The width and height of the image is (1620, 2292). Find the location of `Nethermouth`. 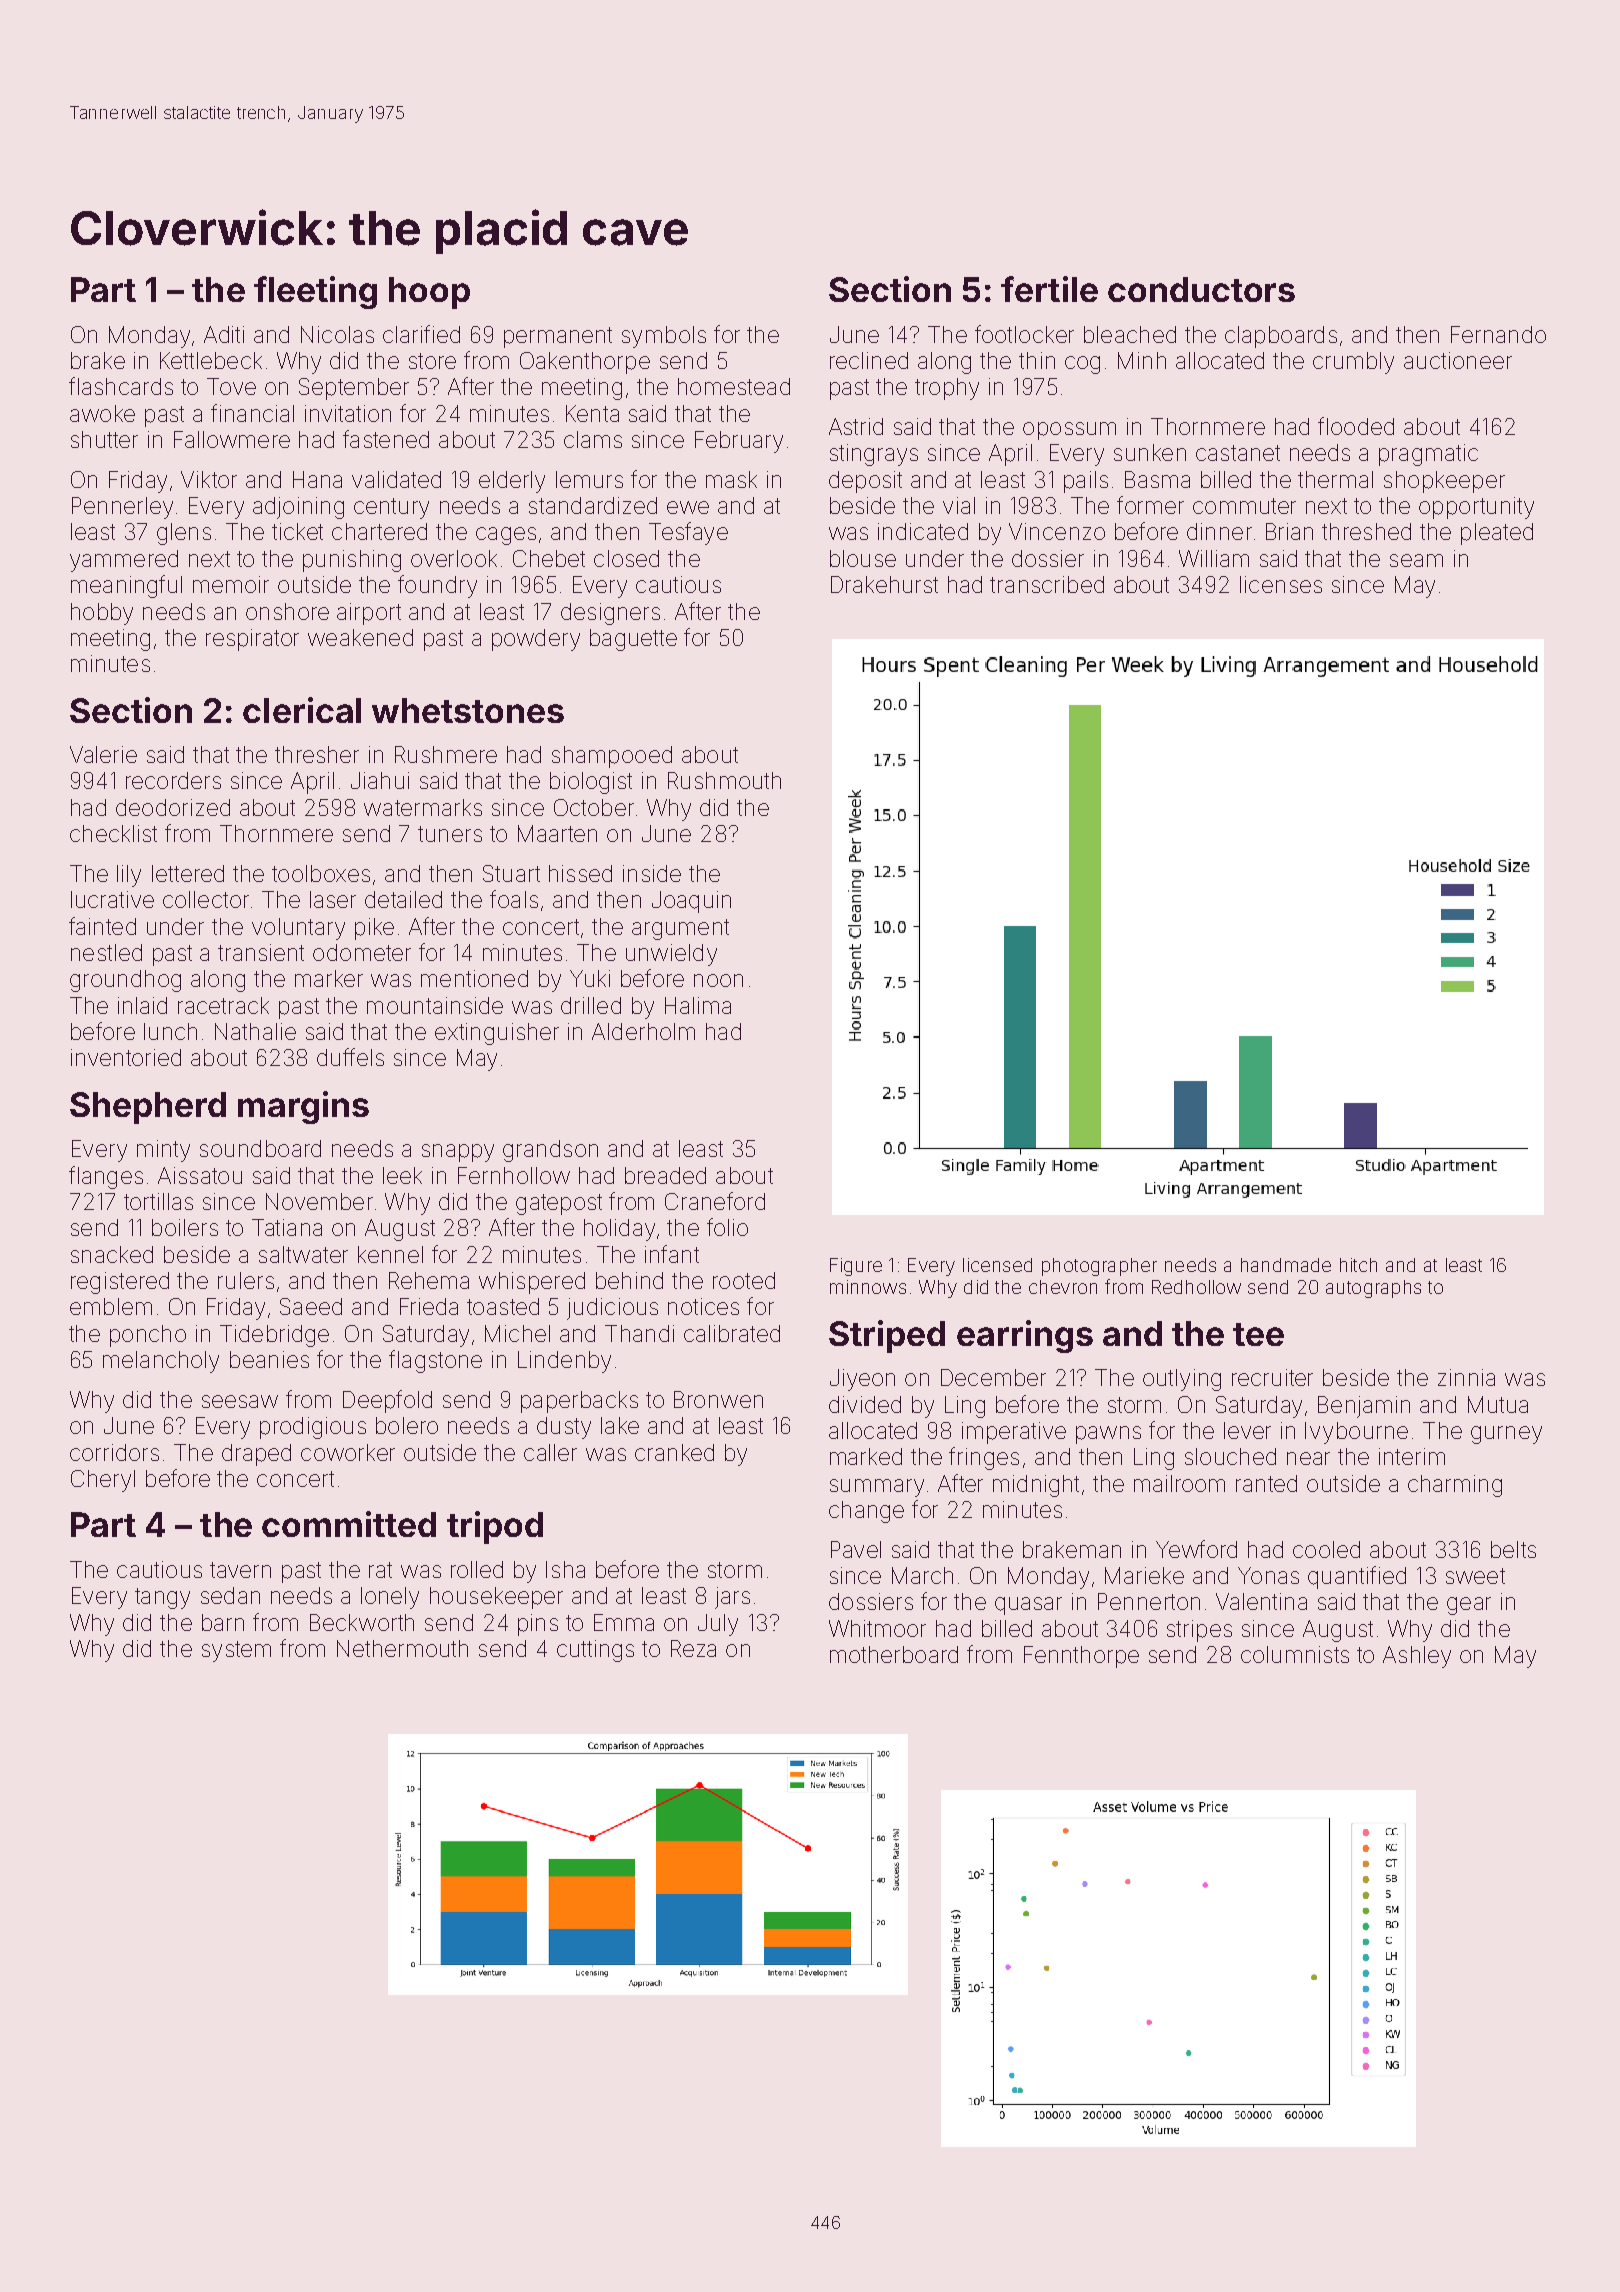

Nethermouth is located at coordinates (402, 1648).
